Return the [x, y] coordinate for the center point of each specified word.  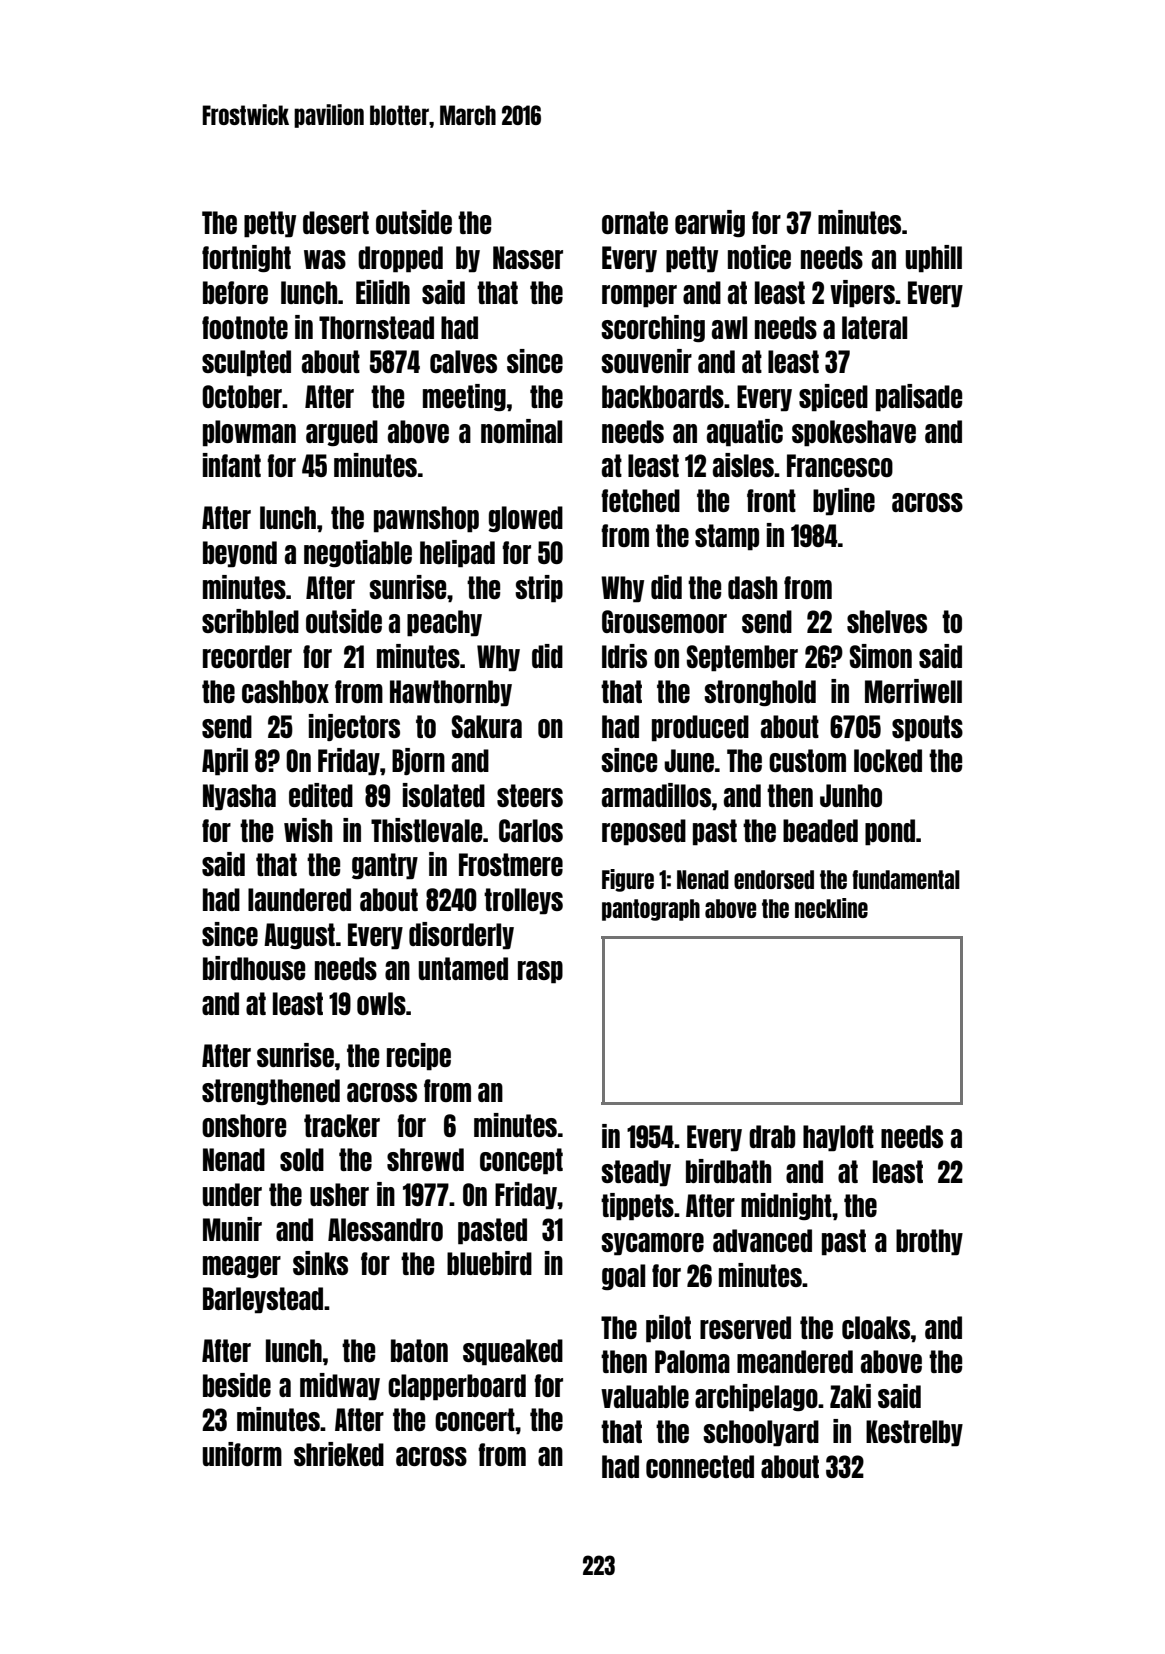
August [299, 936]
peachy [444, 623]
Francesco [840, 465]
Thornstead [376, 327]
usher [339, 1194]
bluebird [489, 1263]
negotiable [358, 553]
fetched [640, 500]
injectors [354, 727]
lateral [874, 327]
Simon [881, 656]
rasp [540, 972]
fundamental [906, 879]
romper [639, 296]
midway [340, 1387]
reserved [745, 1327]
